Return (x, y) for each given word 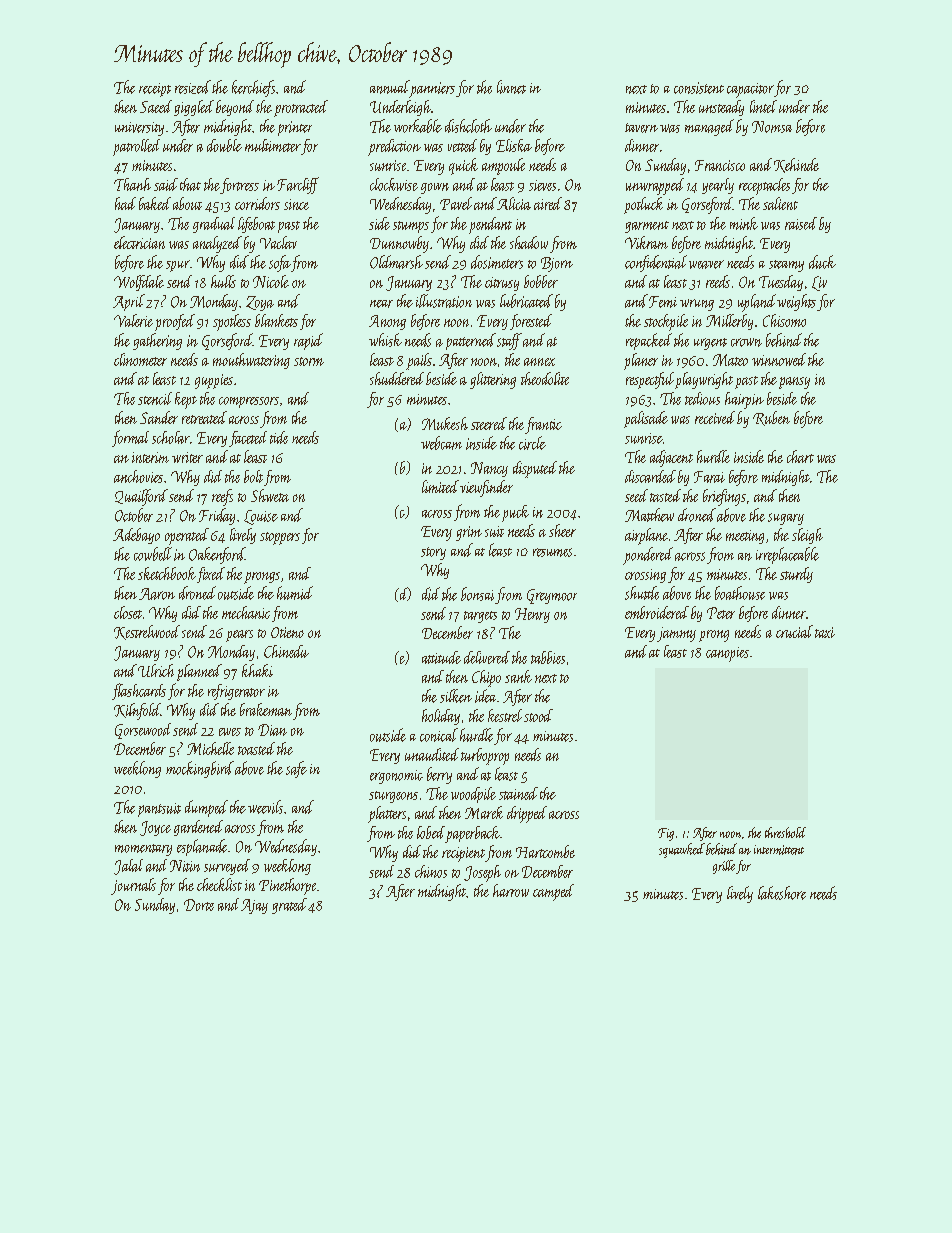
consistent (699, 88)
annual (390, 87)
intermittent (779, 850)
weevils (265, 807)
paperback (472, 834)
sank (518, 676)
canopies (727, 654)
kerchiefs (253, 88)
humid (295, 593)
